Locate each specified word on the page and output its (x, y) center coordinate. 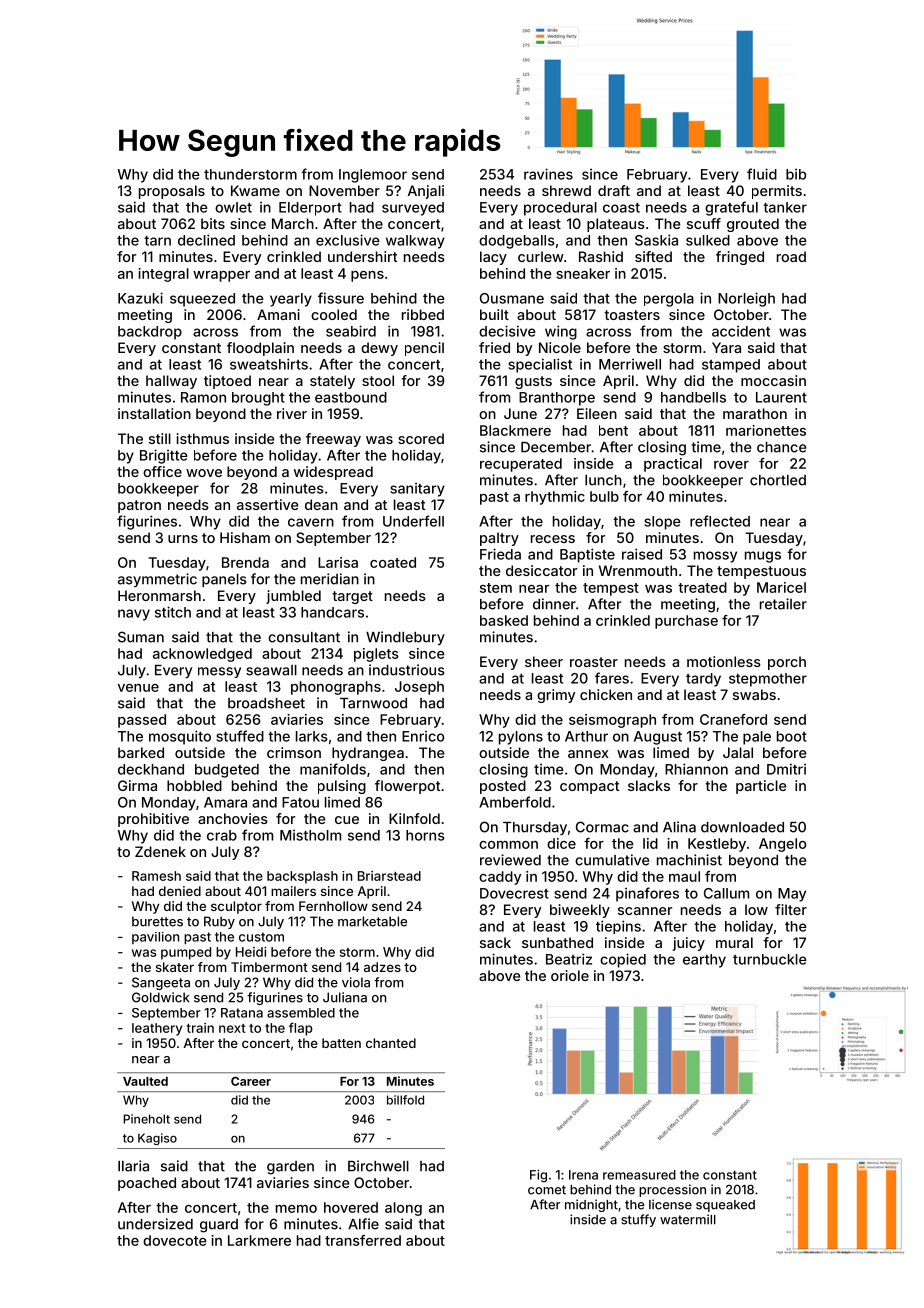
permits (777, 192)
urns (183, 539)
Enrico (423, 736)
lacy (493, 258)
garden (290, 1168)
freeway (333, 440)
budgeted (227, 771)
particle (761, 787)
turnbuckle (770, 959)
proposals (172, 192)
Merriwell (630, 364)
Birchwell (378, 1166)
